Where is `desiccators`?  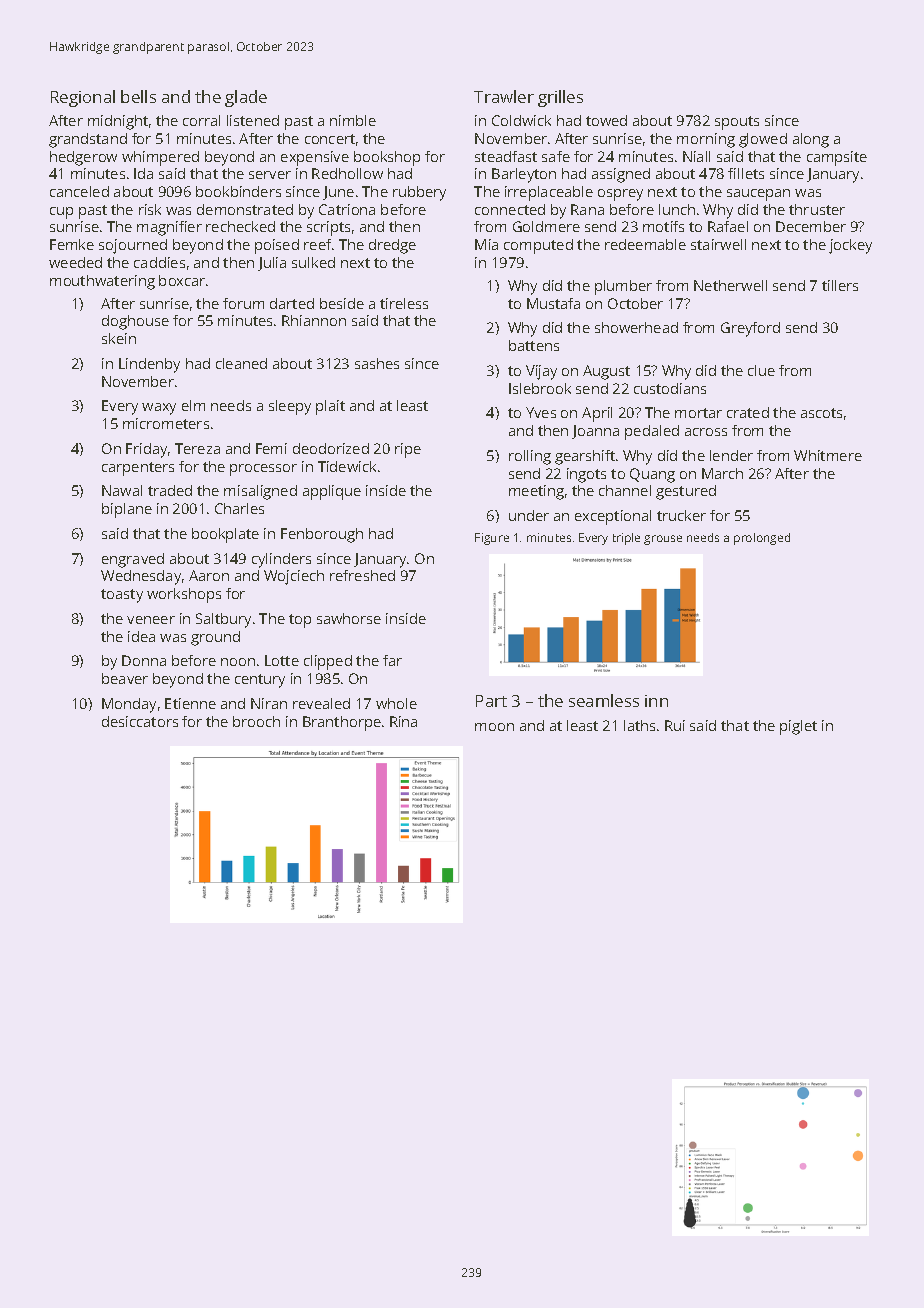 desiccators is located at coordinates (140, 721).
